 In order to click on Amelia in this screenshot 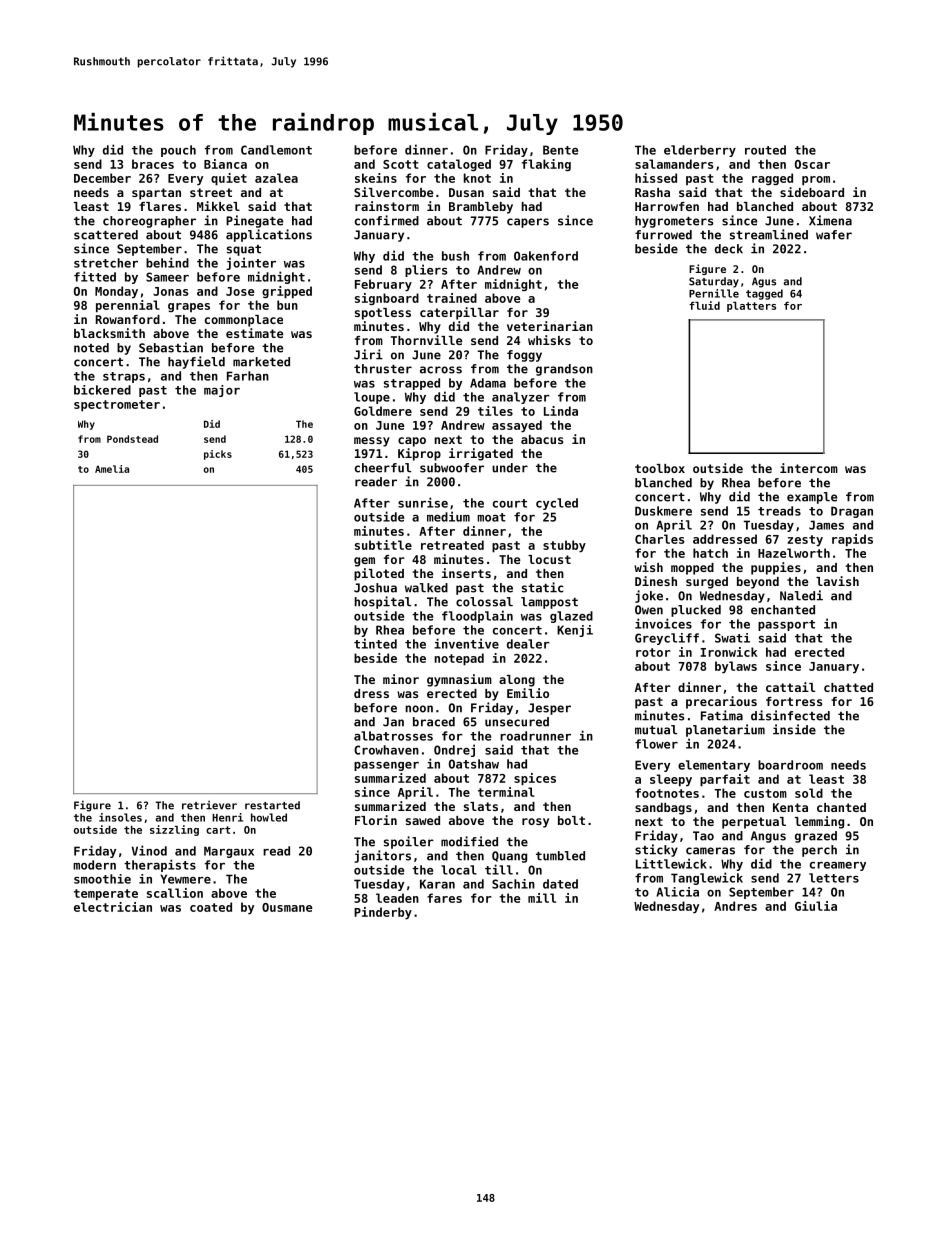, I will do `click(112, 469)`.
